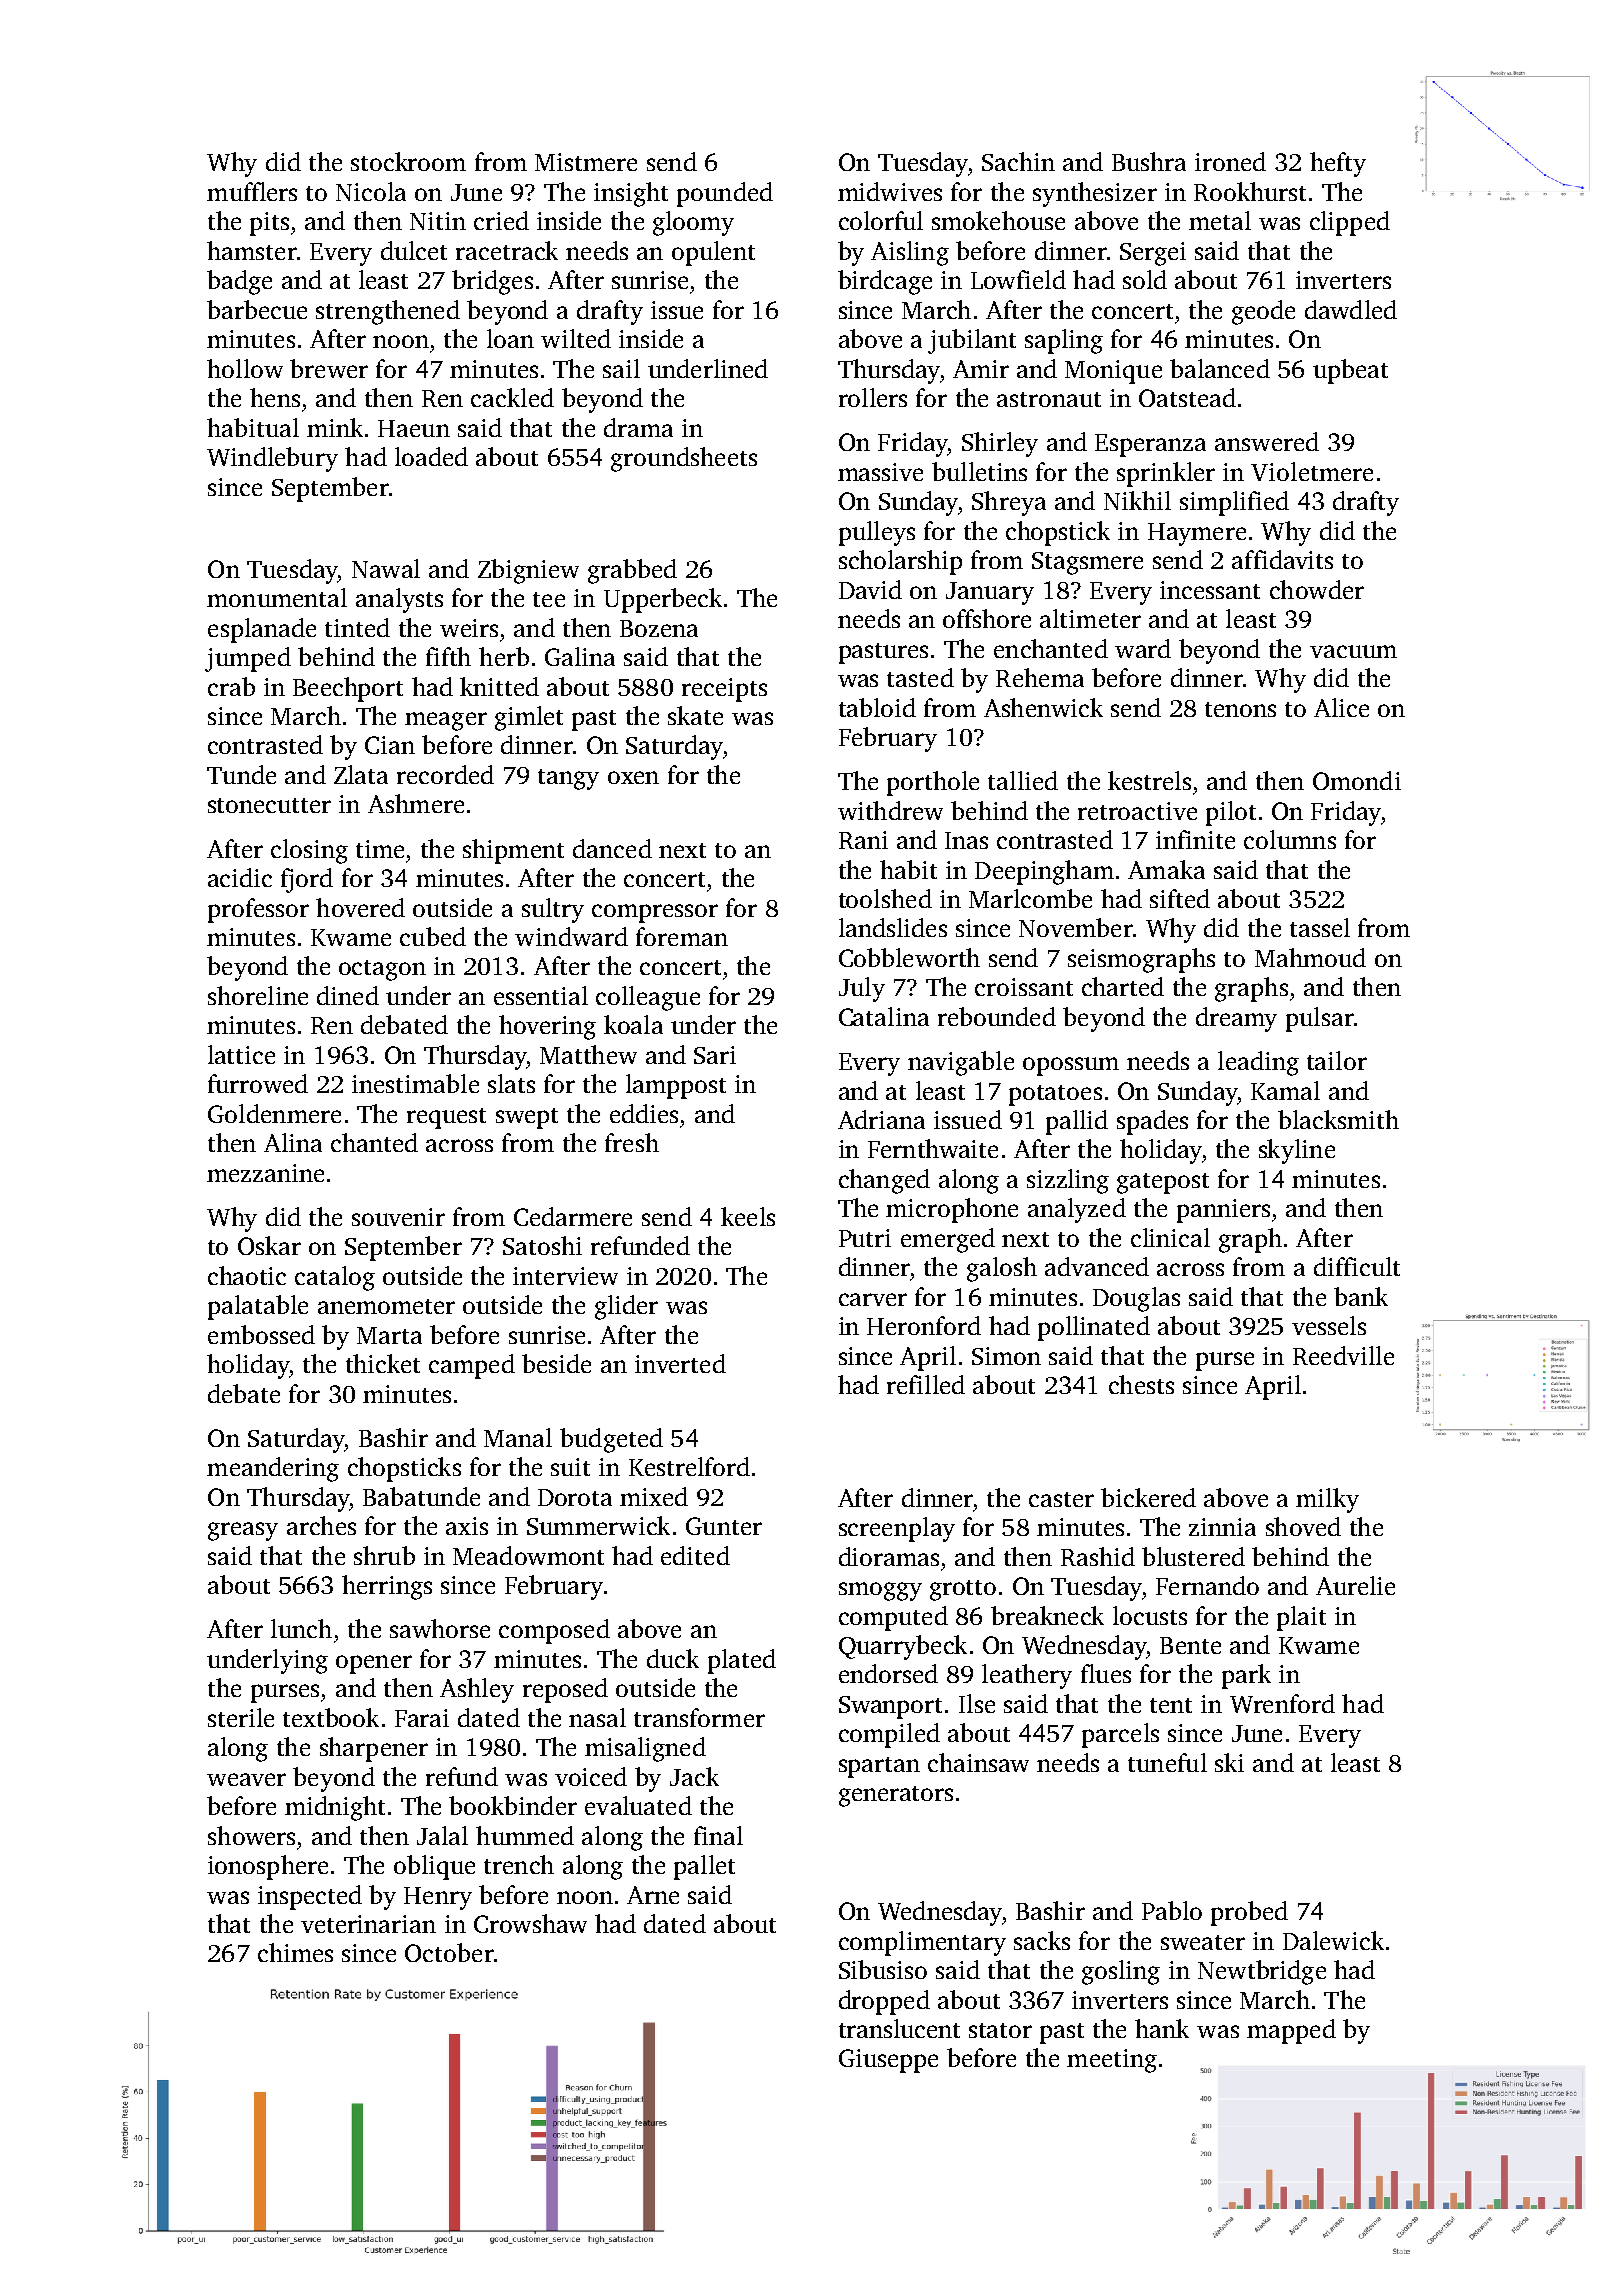 Image resolution: width=1620 pixels, height=2292 pixels. I want to click on drama, so click(638, 427).
